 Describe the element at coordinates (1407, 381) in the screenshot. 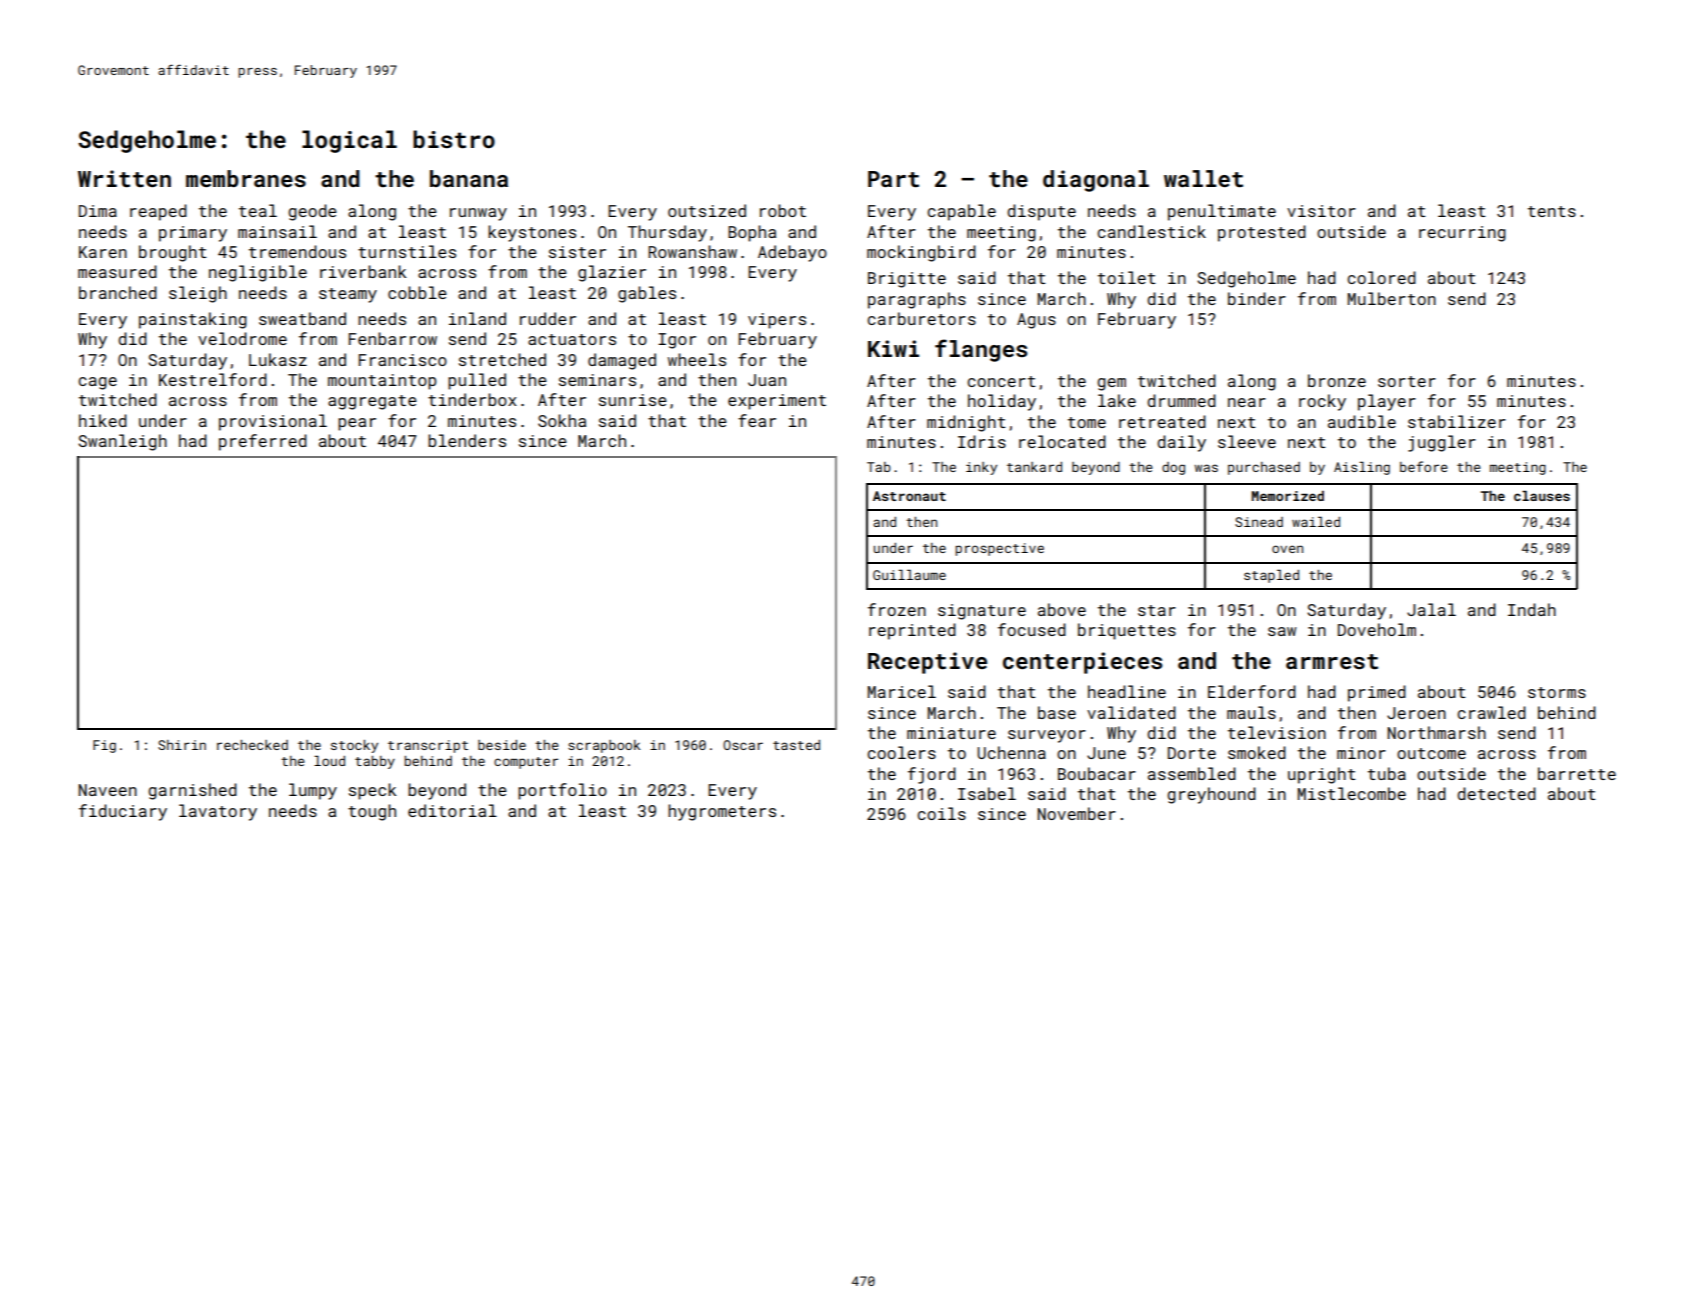

I see `sorter` at that location.
